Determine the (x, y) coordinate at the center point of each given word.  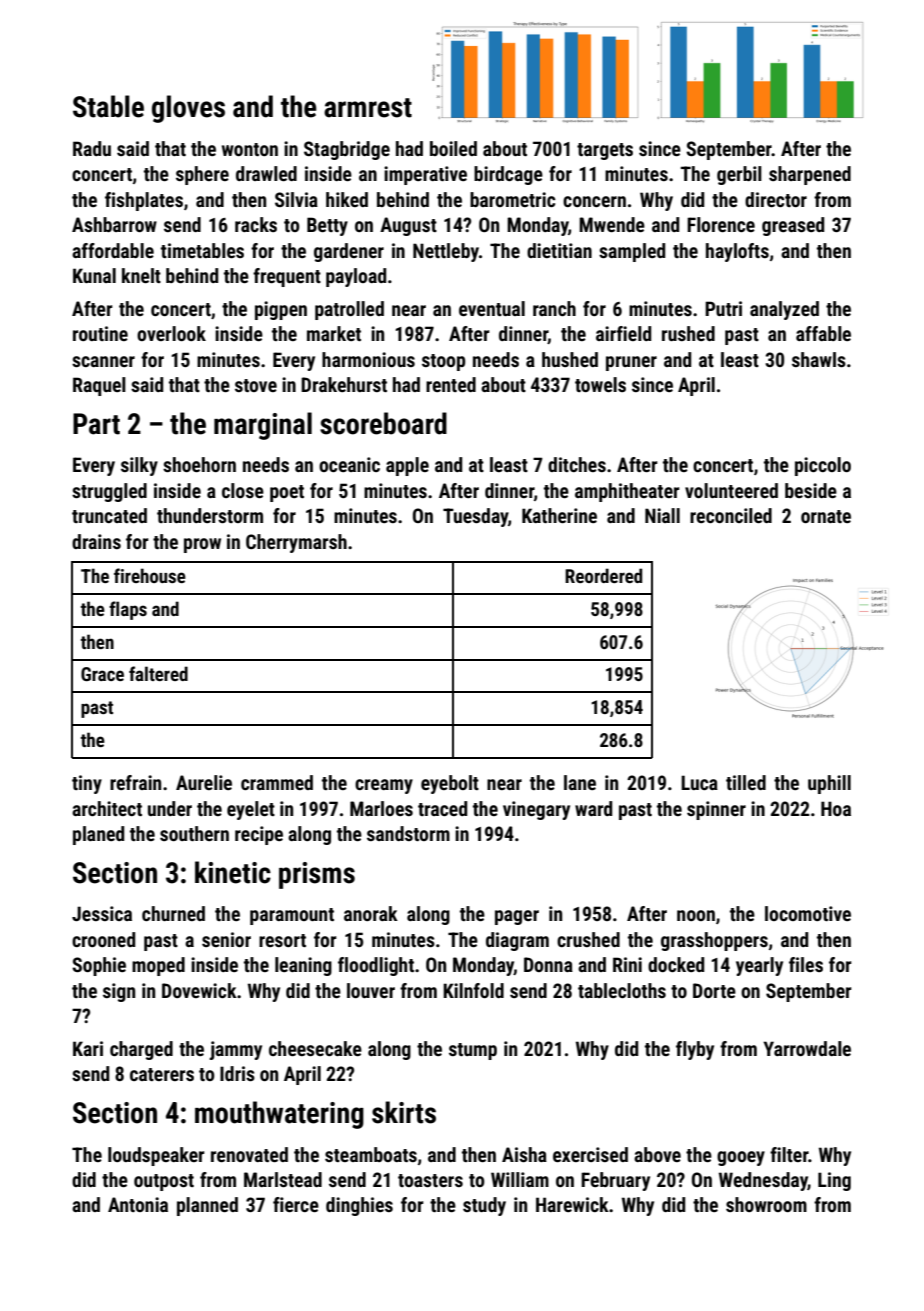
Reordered (603, 575)
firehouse (150, 575)
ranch (554, 308)
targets (605, 151)
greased (793, 226)
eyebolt (450, 784)
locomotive (808, 913)
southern (194, 833)
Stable (108, 106)
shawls (819, 359)
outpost (164, 1182)
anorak (371, 913)
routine (100, 333)
